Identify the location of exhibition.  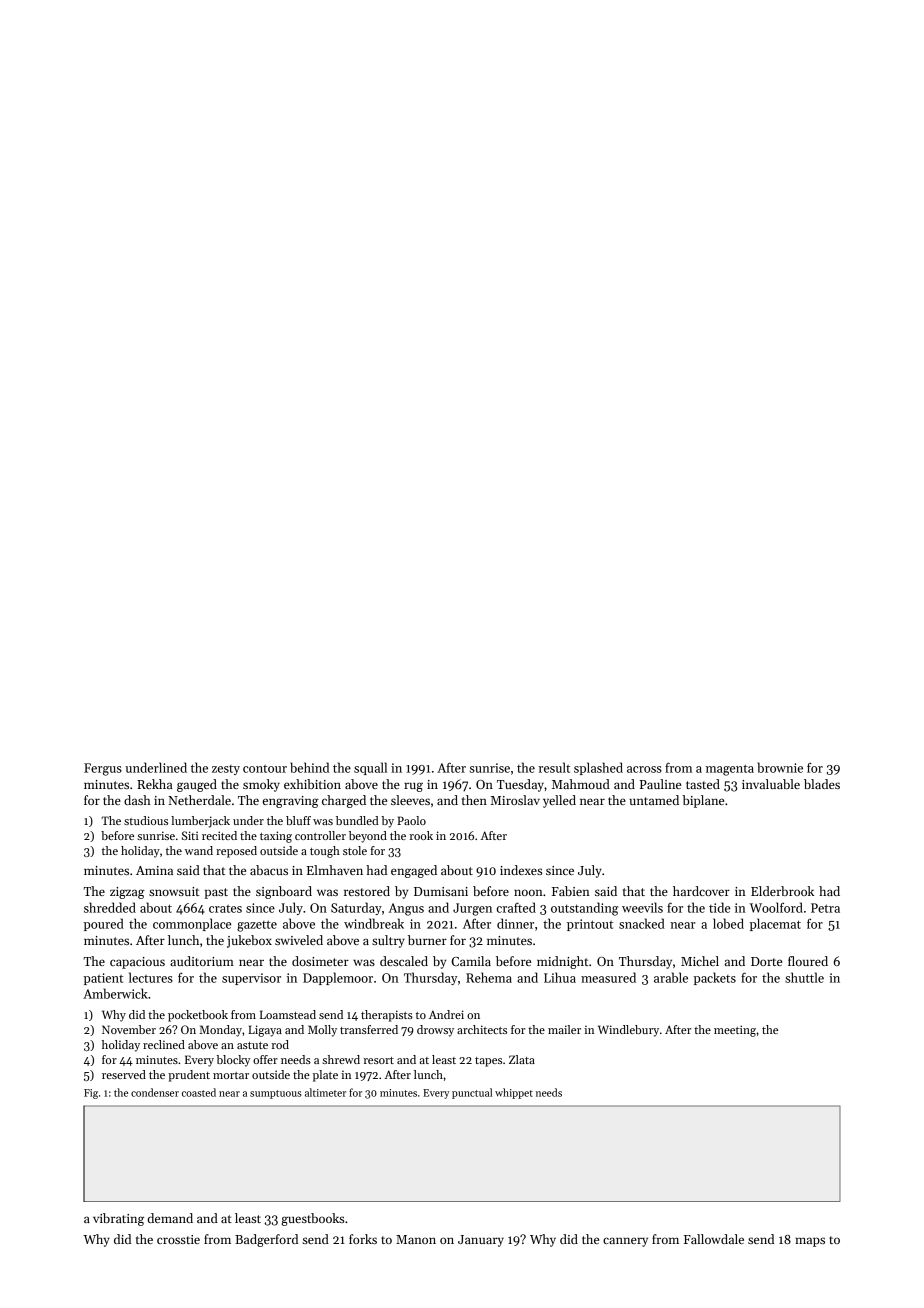
(312, 784).
